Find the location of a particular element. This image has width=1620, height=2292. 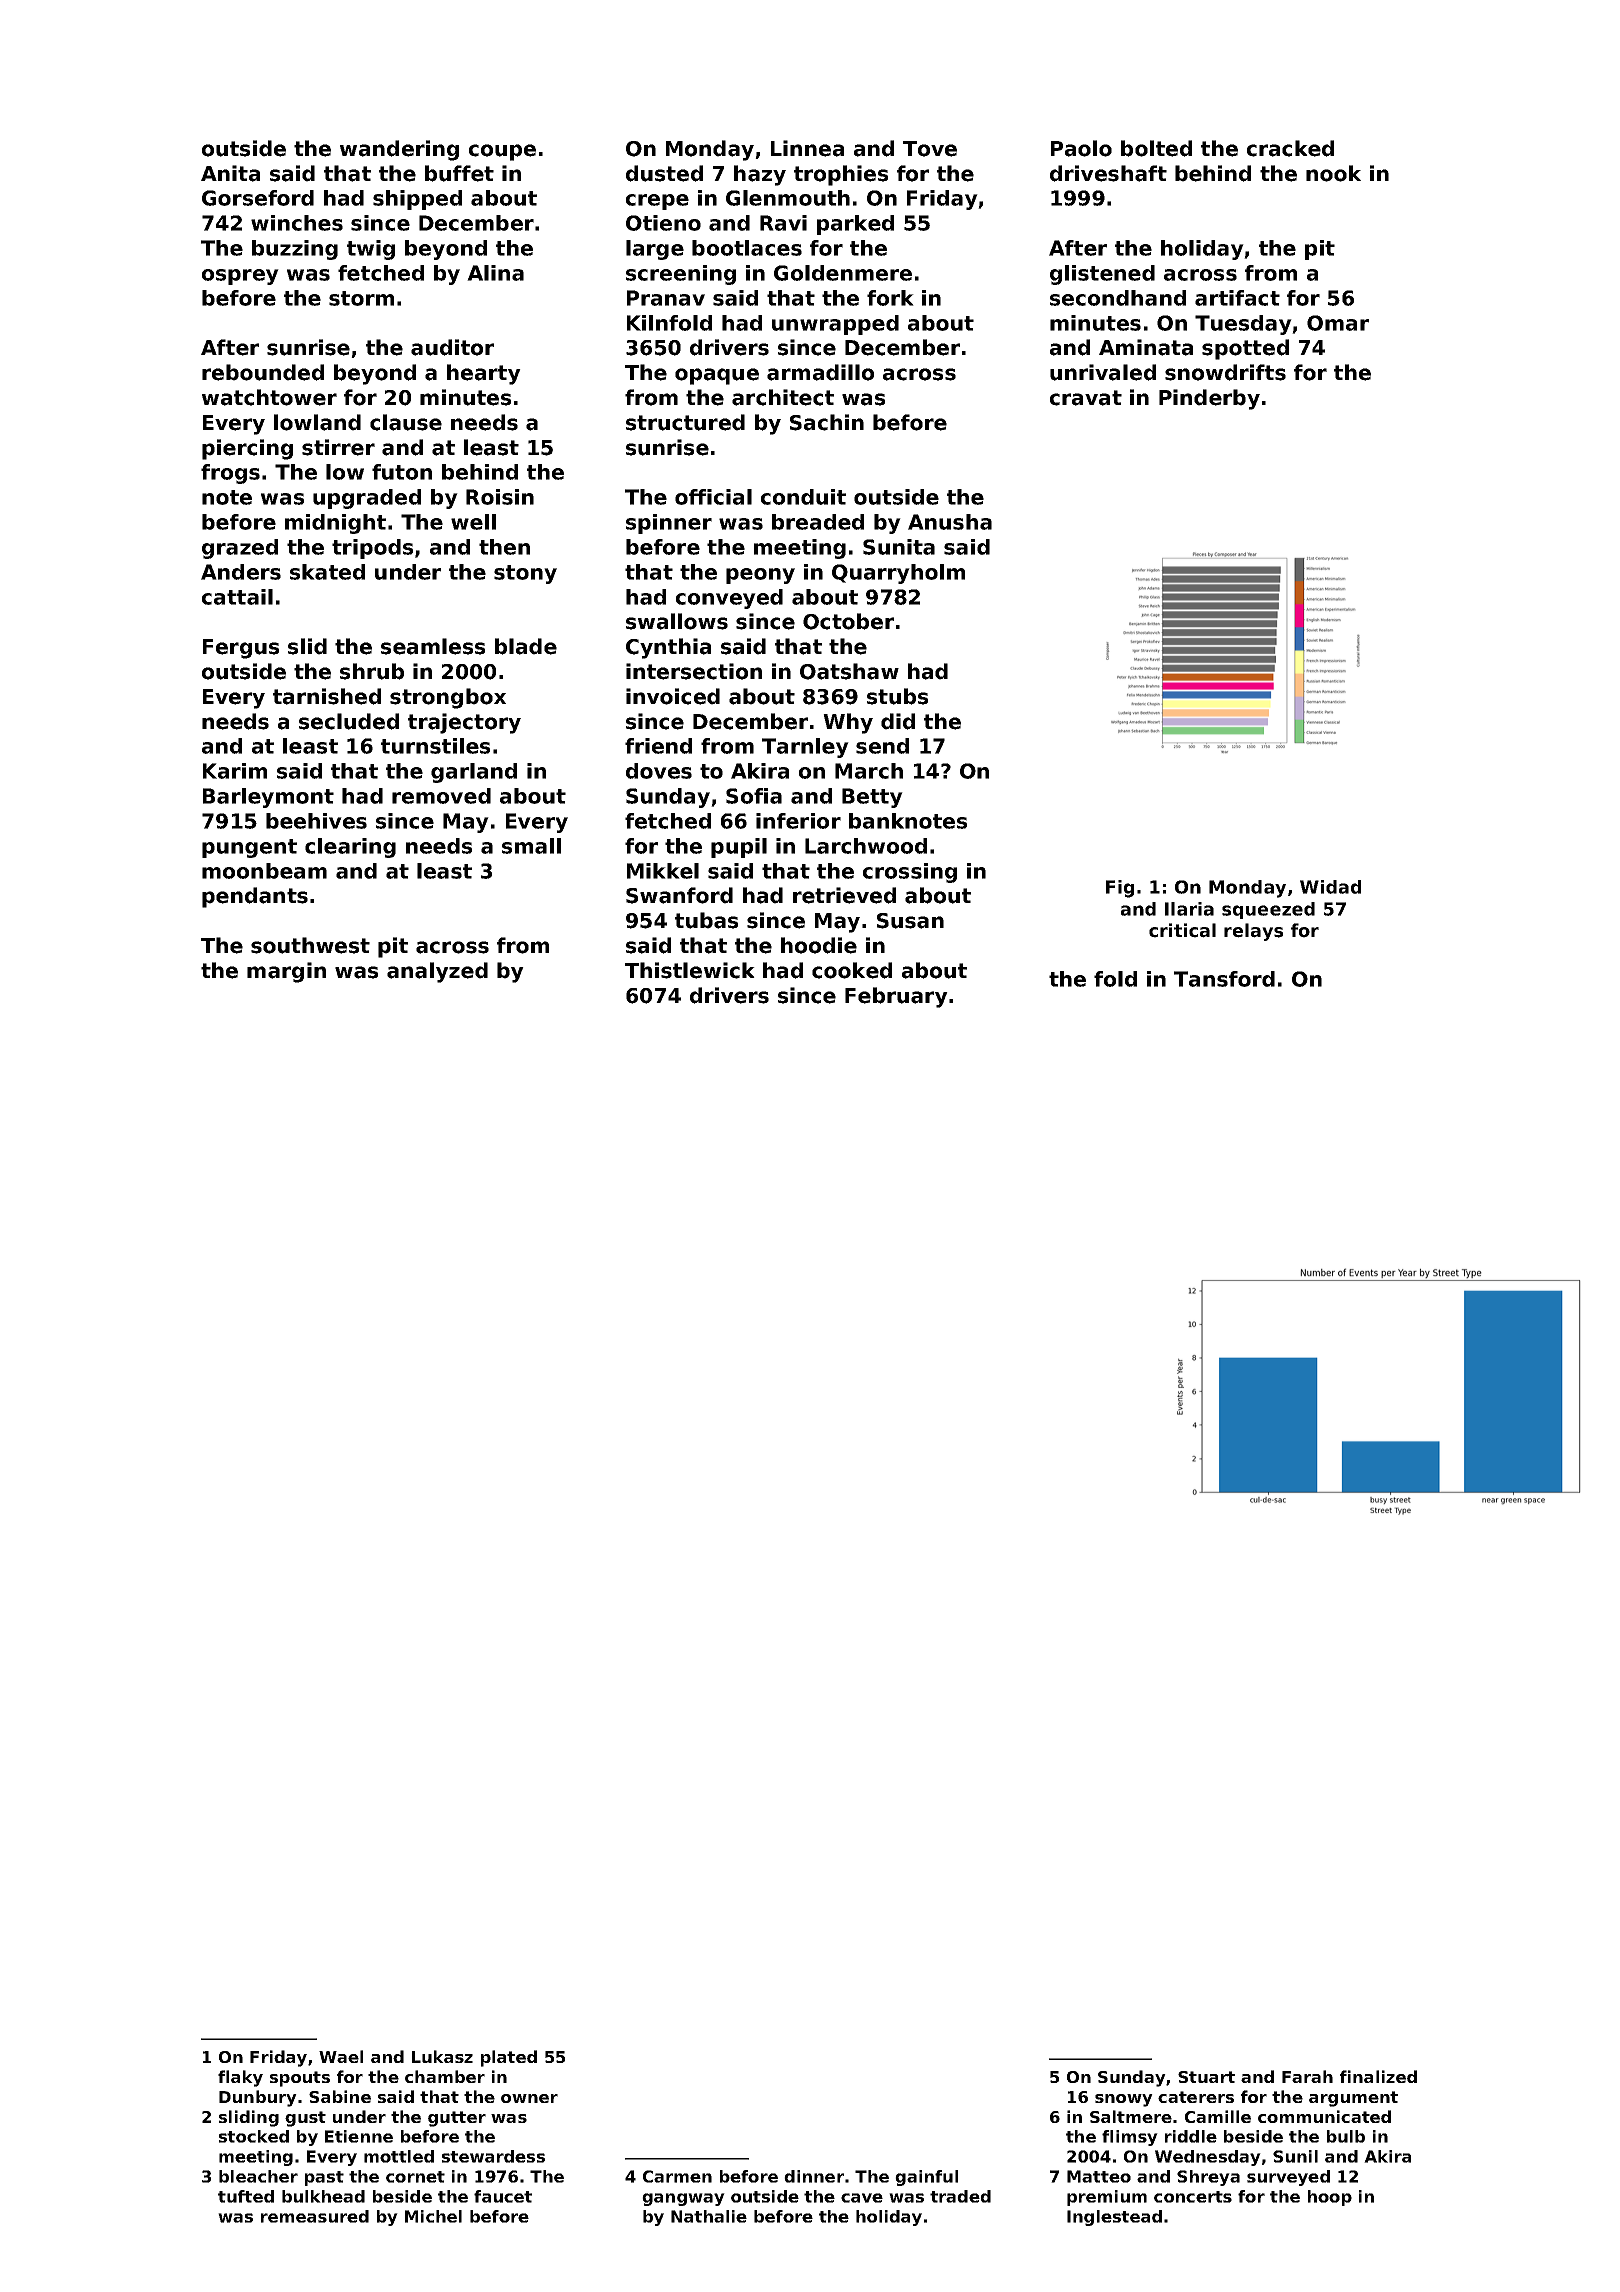

Alina is located at coordinates (495, 273).
